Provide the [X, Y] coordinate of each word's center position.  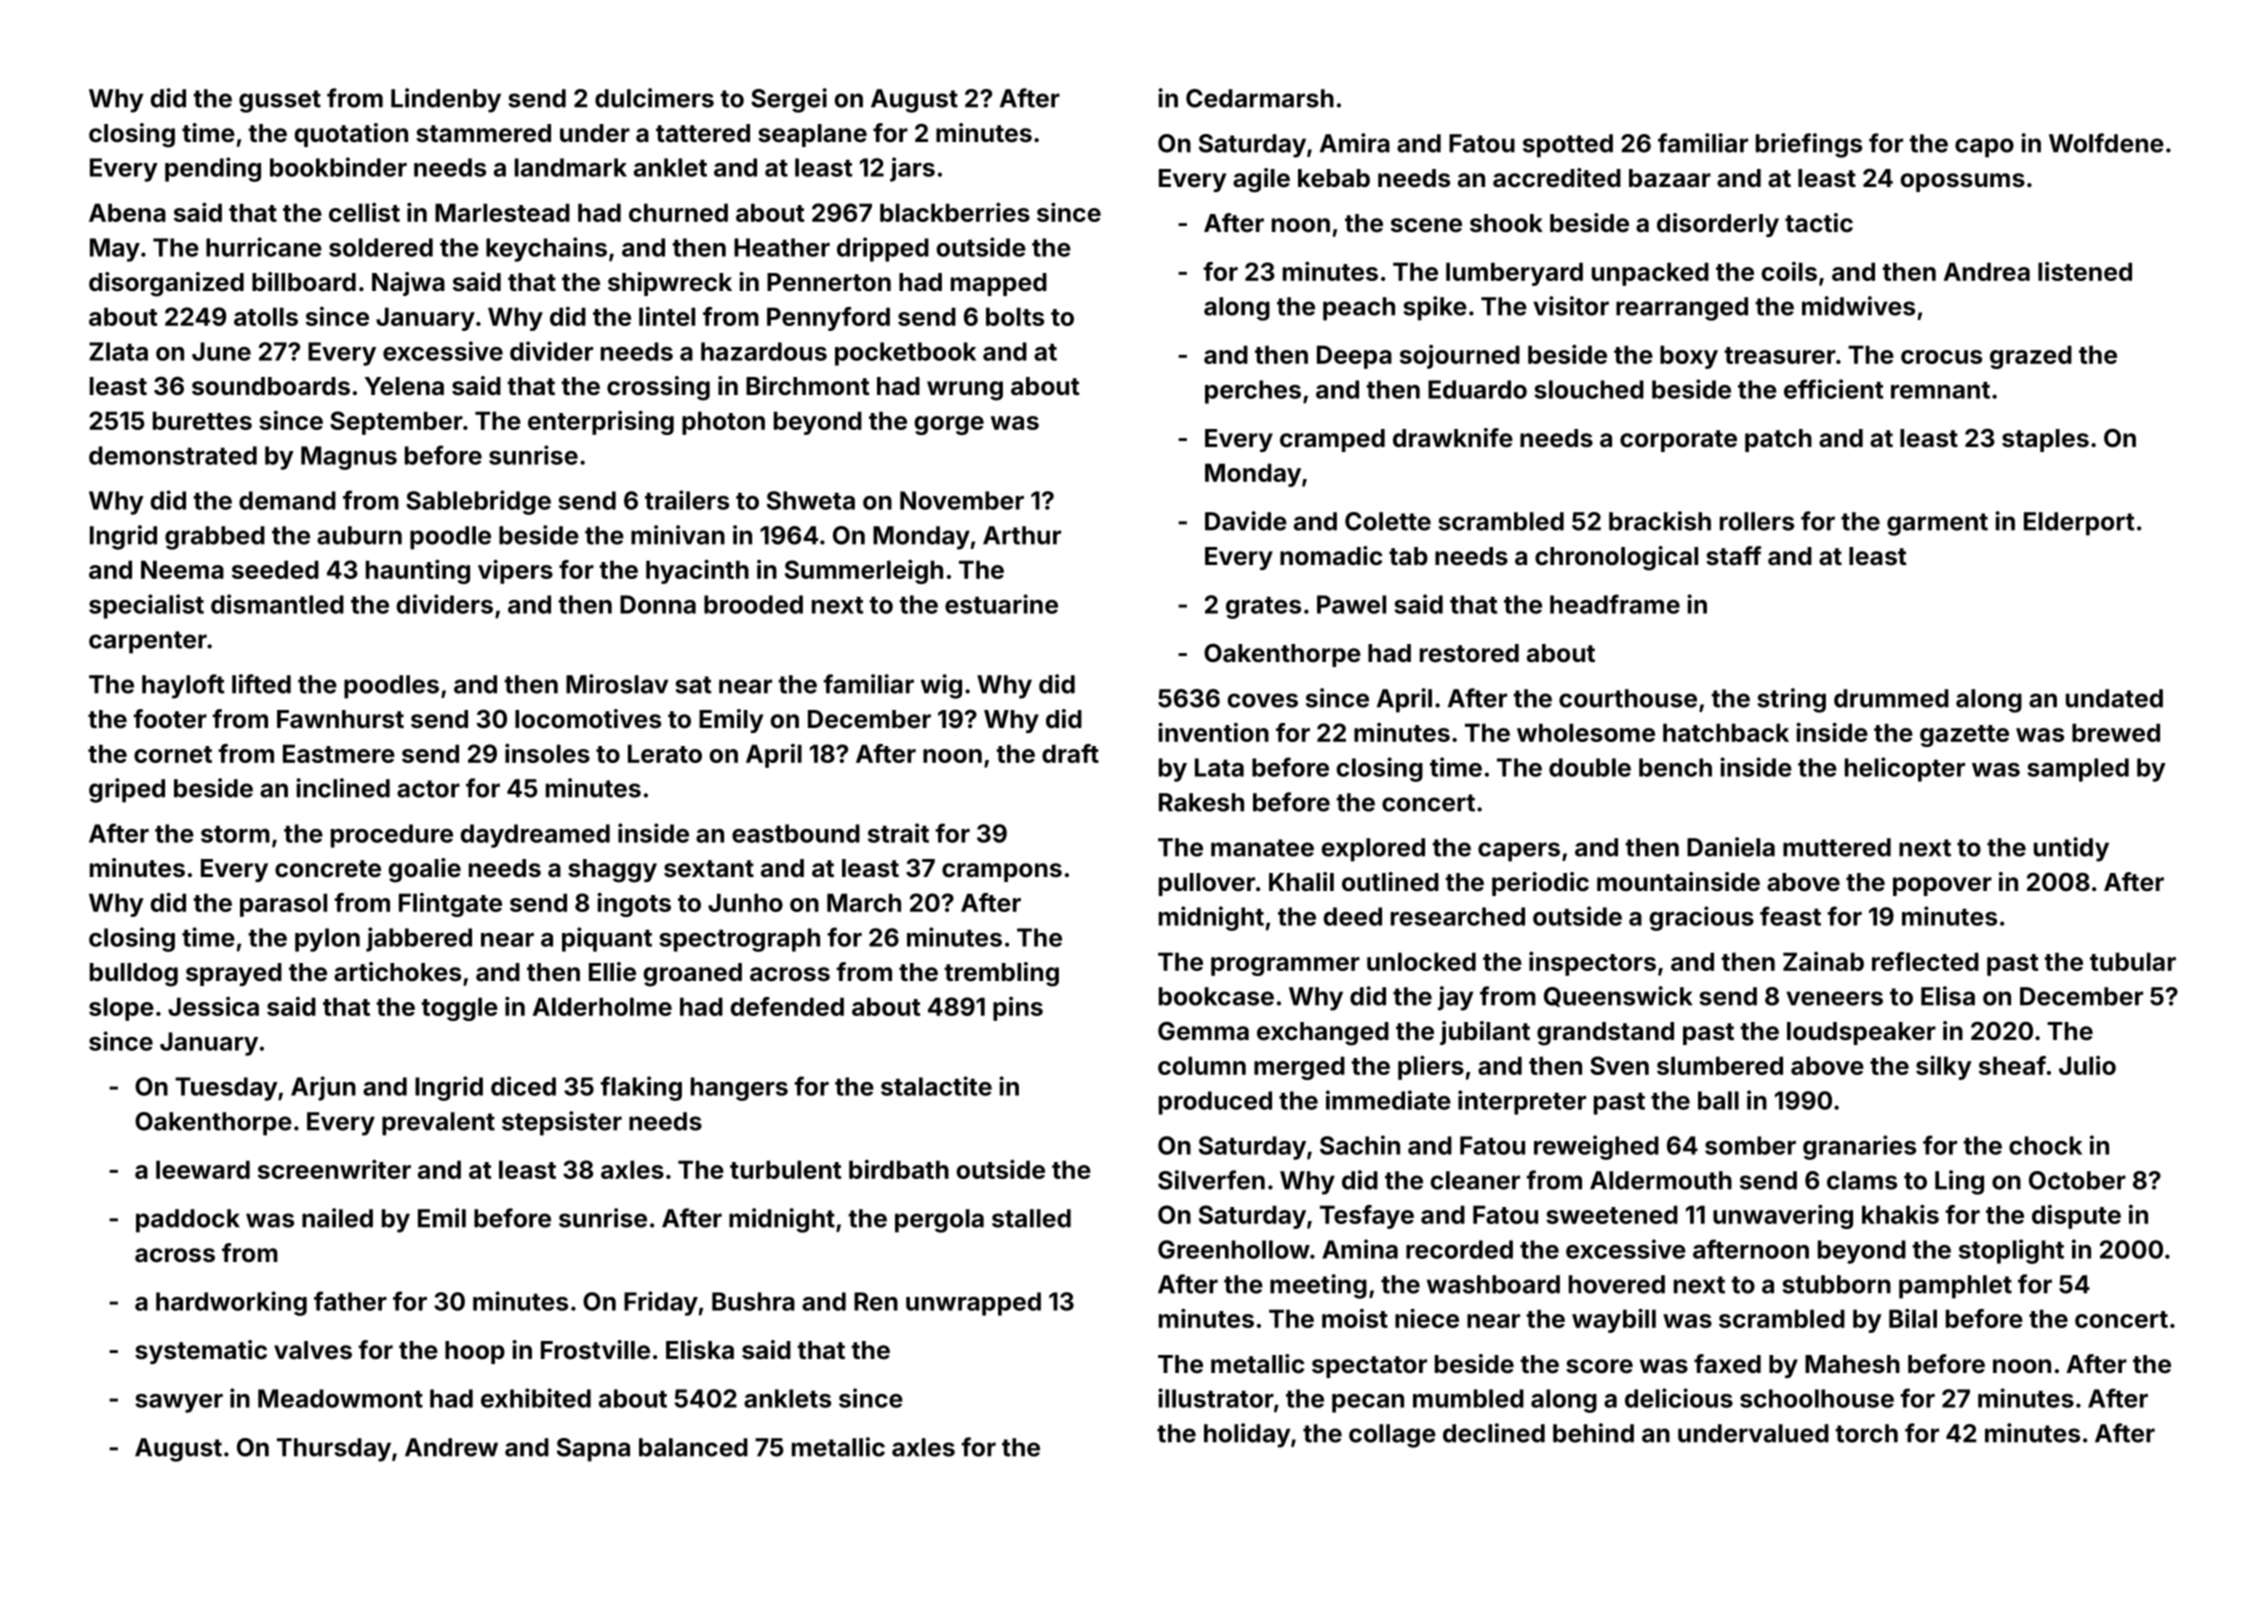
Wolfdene [2106, 143]
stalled [1031, 1218]
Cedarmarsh [1260, 98]
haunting [418, 572]
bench [1675, 767]
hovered [1617, 1284]
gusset [280, 101]
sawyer [179, 1403]
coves [1262, 700]
